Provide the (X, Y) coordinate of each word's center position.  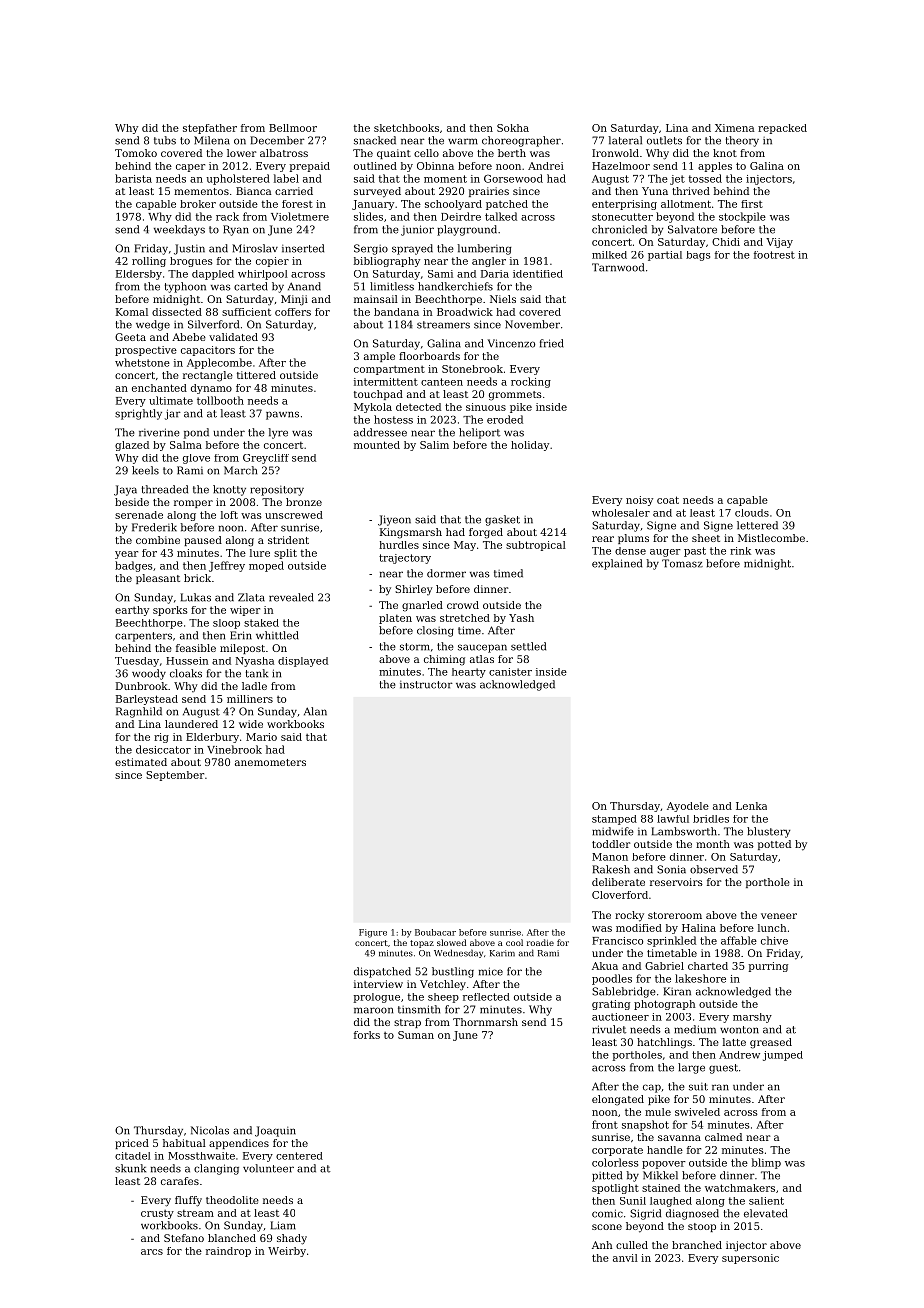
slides (368, 216)
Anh (602, 1245)
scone (607, 1227)
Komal (132, 312)
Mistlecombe (771, 538)
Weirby (287, 1252)
